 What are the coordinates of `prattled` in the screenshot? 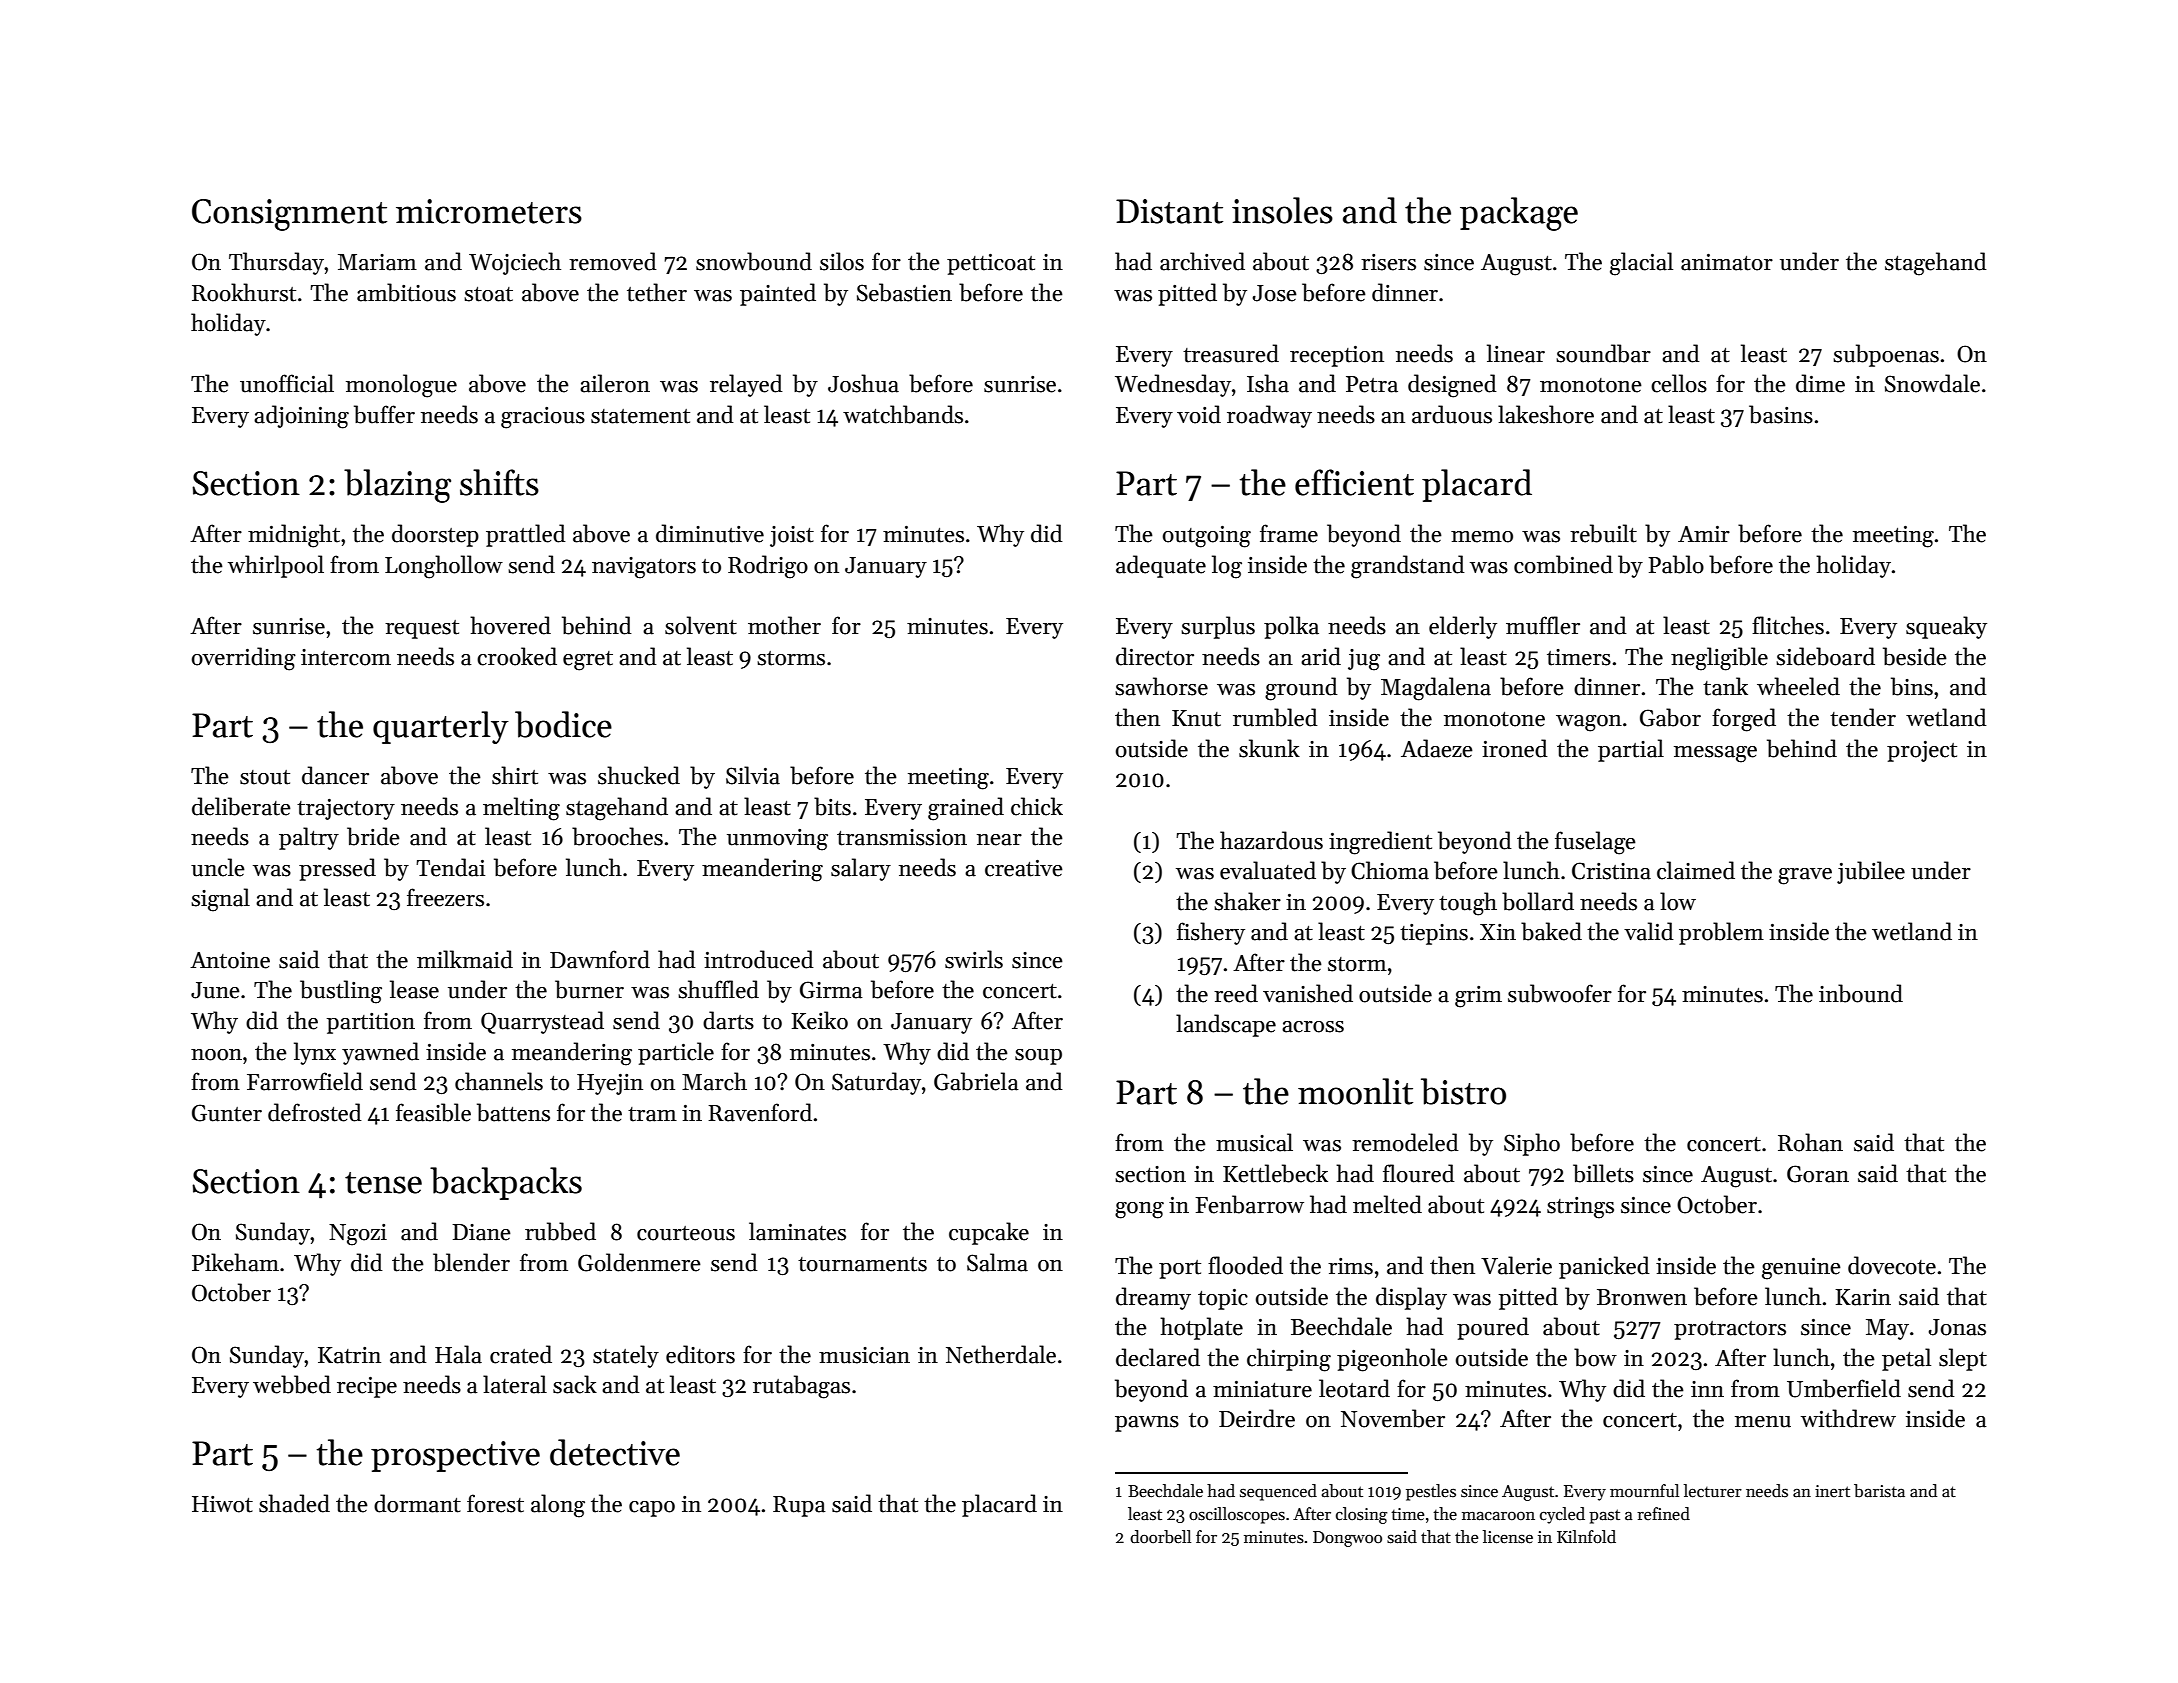 It's located at (526, 535).
